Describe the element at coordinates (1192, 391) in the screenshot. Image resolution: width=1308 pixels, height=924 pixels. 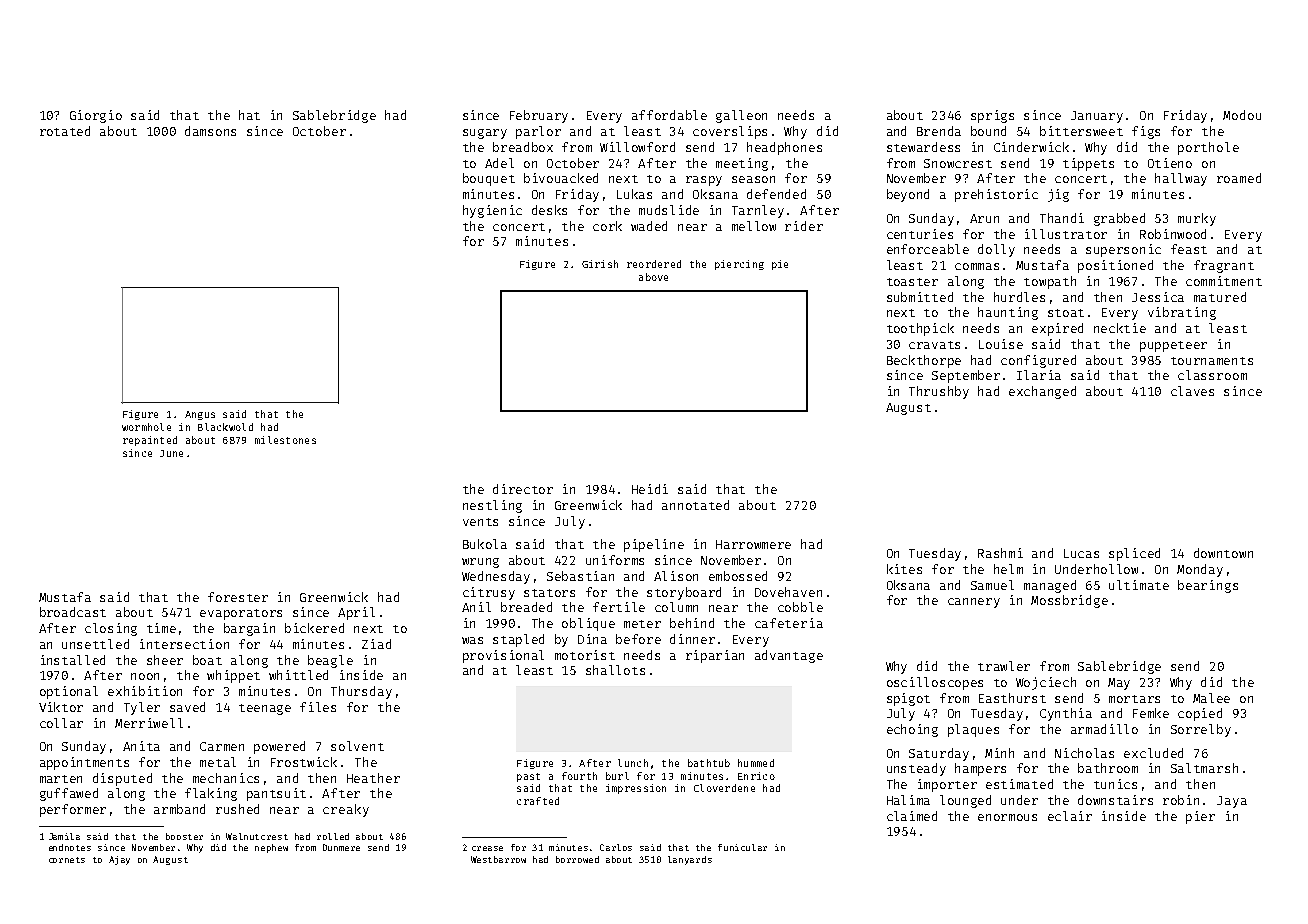
I see `claves` at that location.
